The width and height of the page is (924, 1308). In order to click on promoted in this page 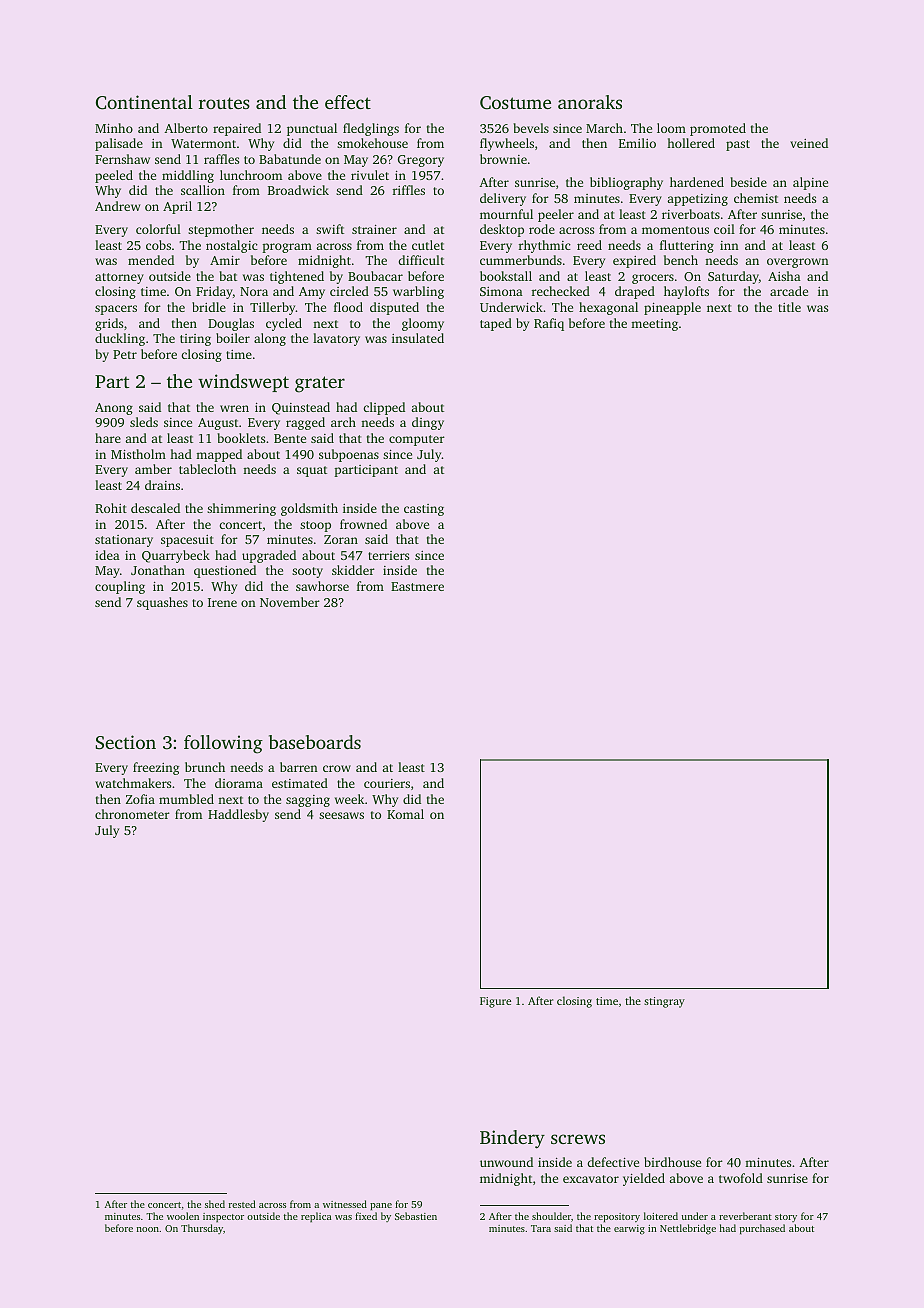, I will do `click(718, 129)`.
